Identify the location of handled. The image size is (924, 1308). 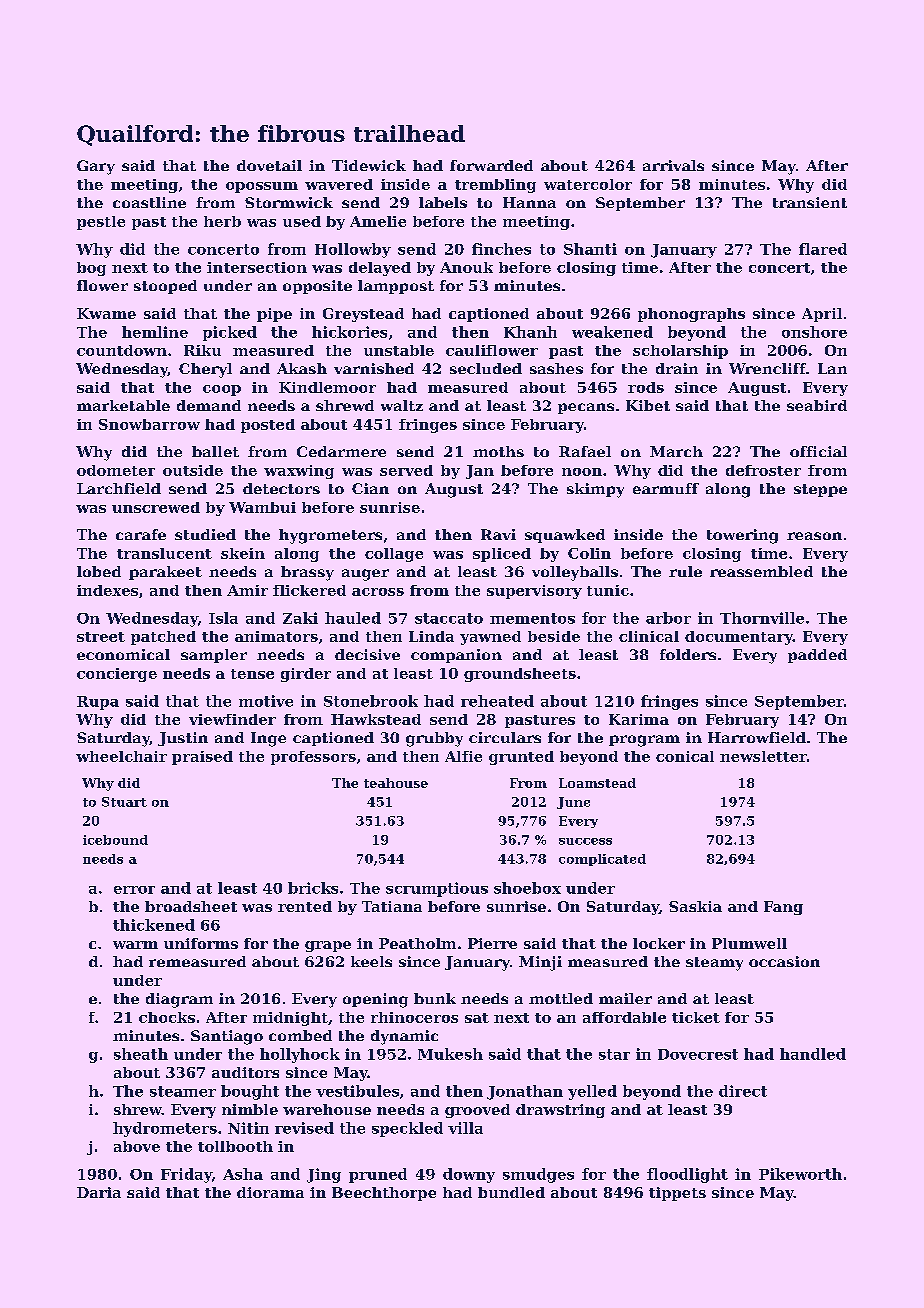
(813, 1054).
